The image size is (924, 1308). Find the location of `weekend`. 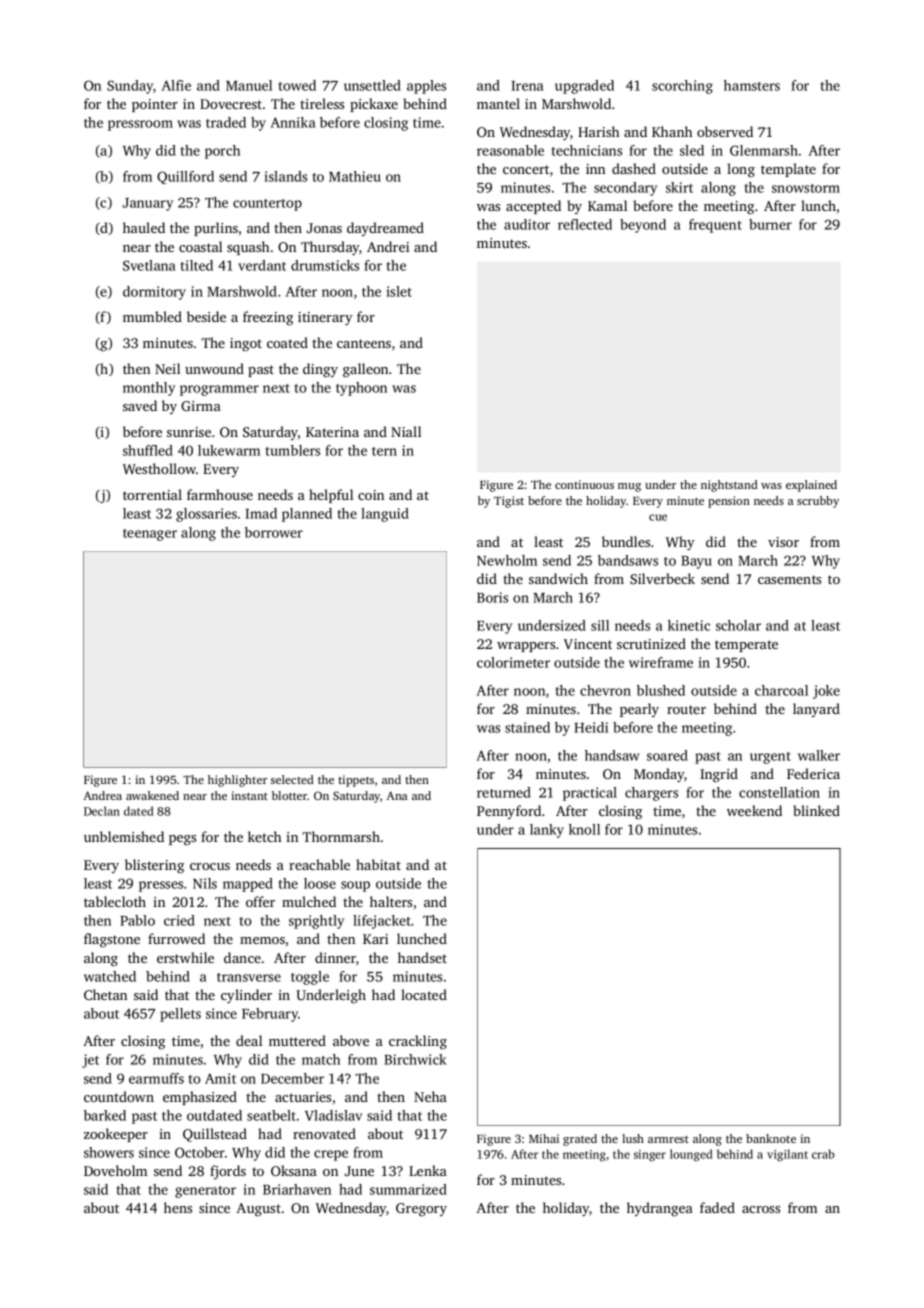

weekend is located at coordinates (754, 810).
